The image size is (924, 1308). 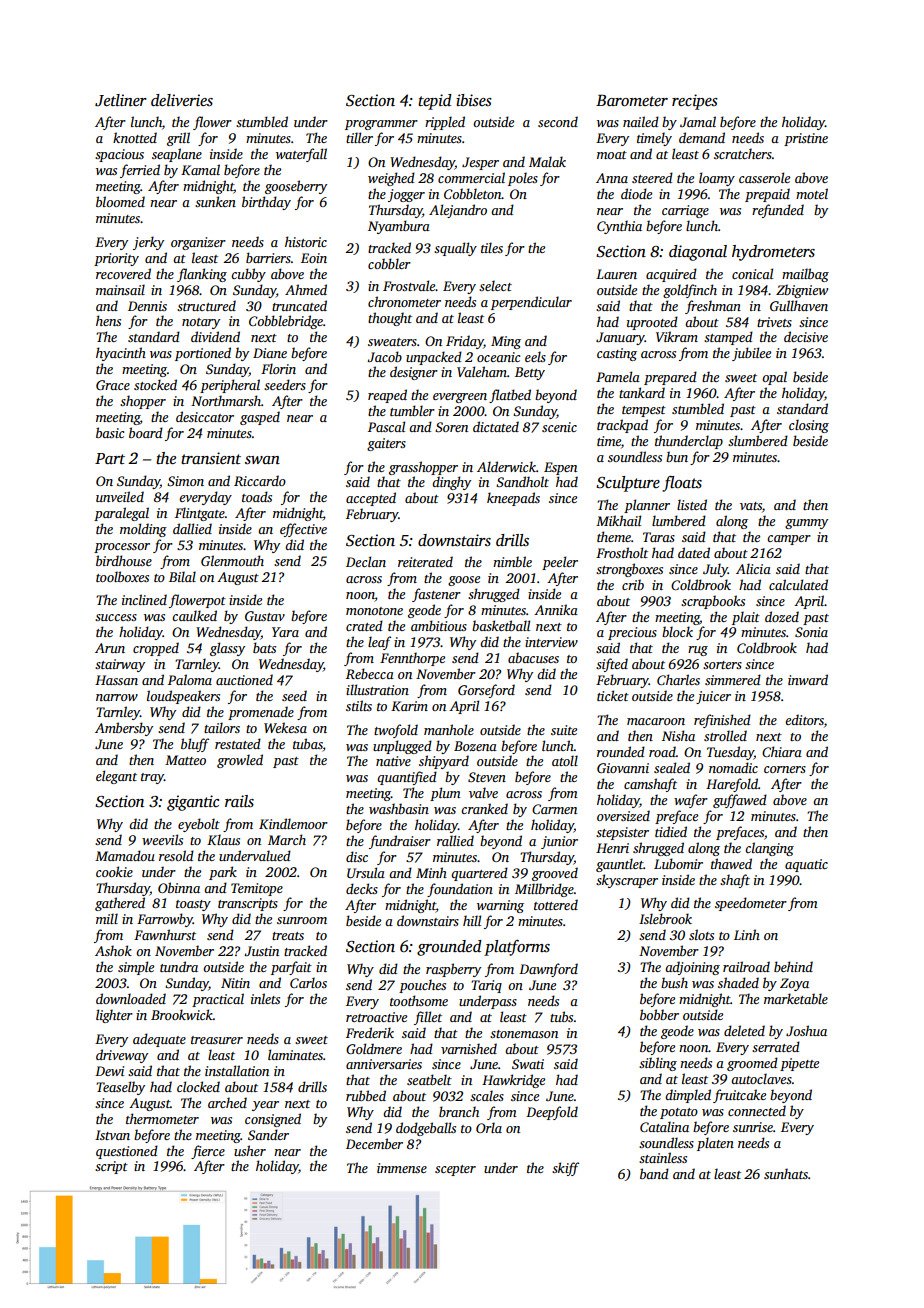 What do you see at coordinates (632, 100) in the screenshot?
I see `Barometer` at bounding box center [632, 100].
